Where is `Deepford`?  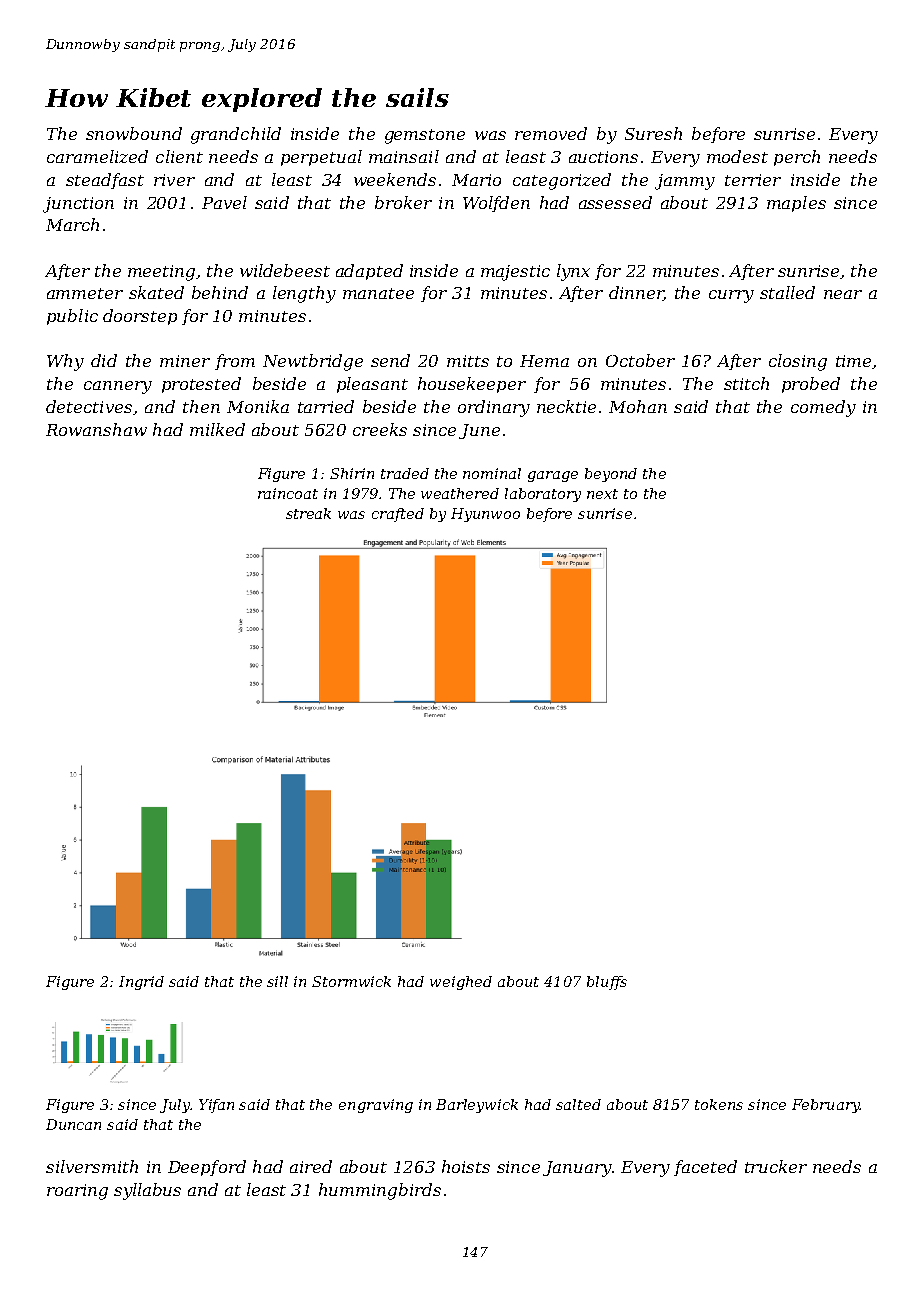
Deepford is located at coordinates (207, 1168).
